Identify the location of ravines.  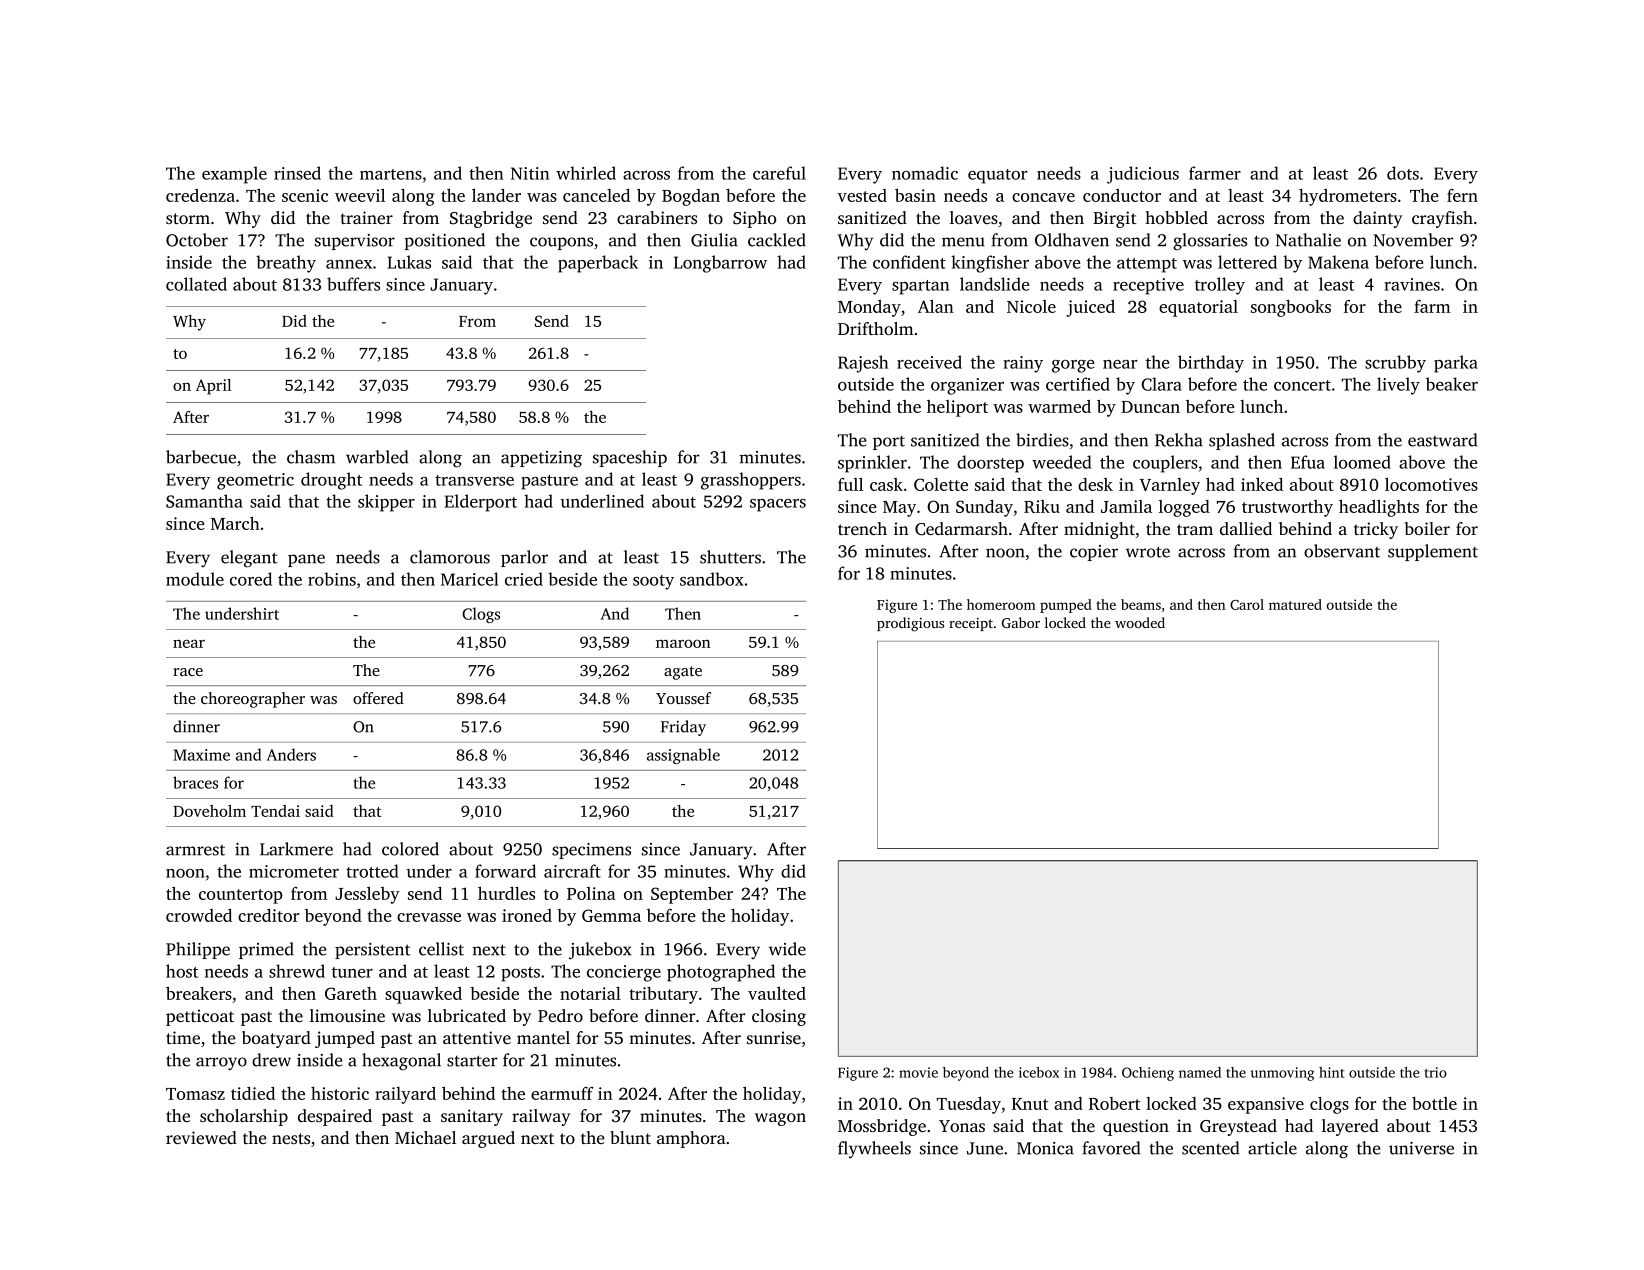
(1412, 284).
